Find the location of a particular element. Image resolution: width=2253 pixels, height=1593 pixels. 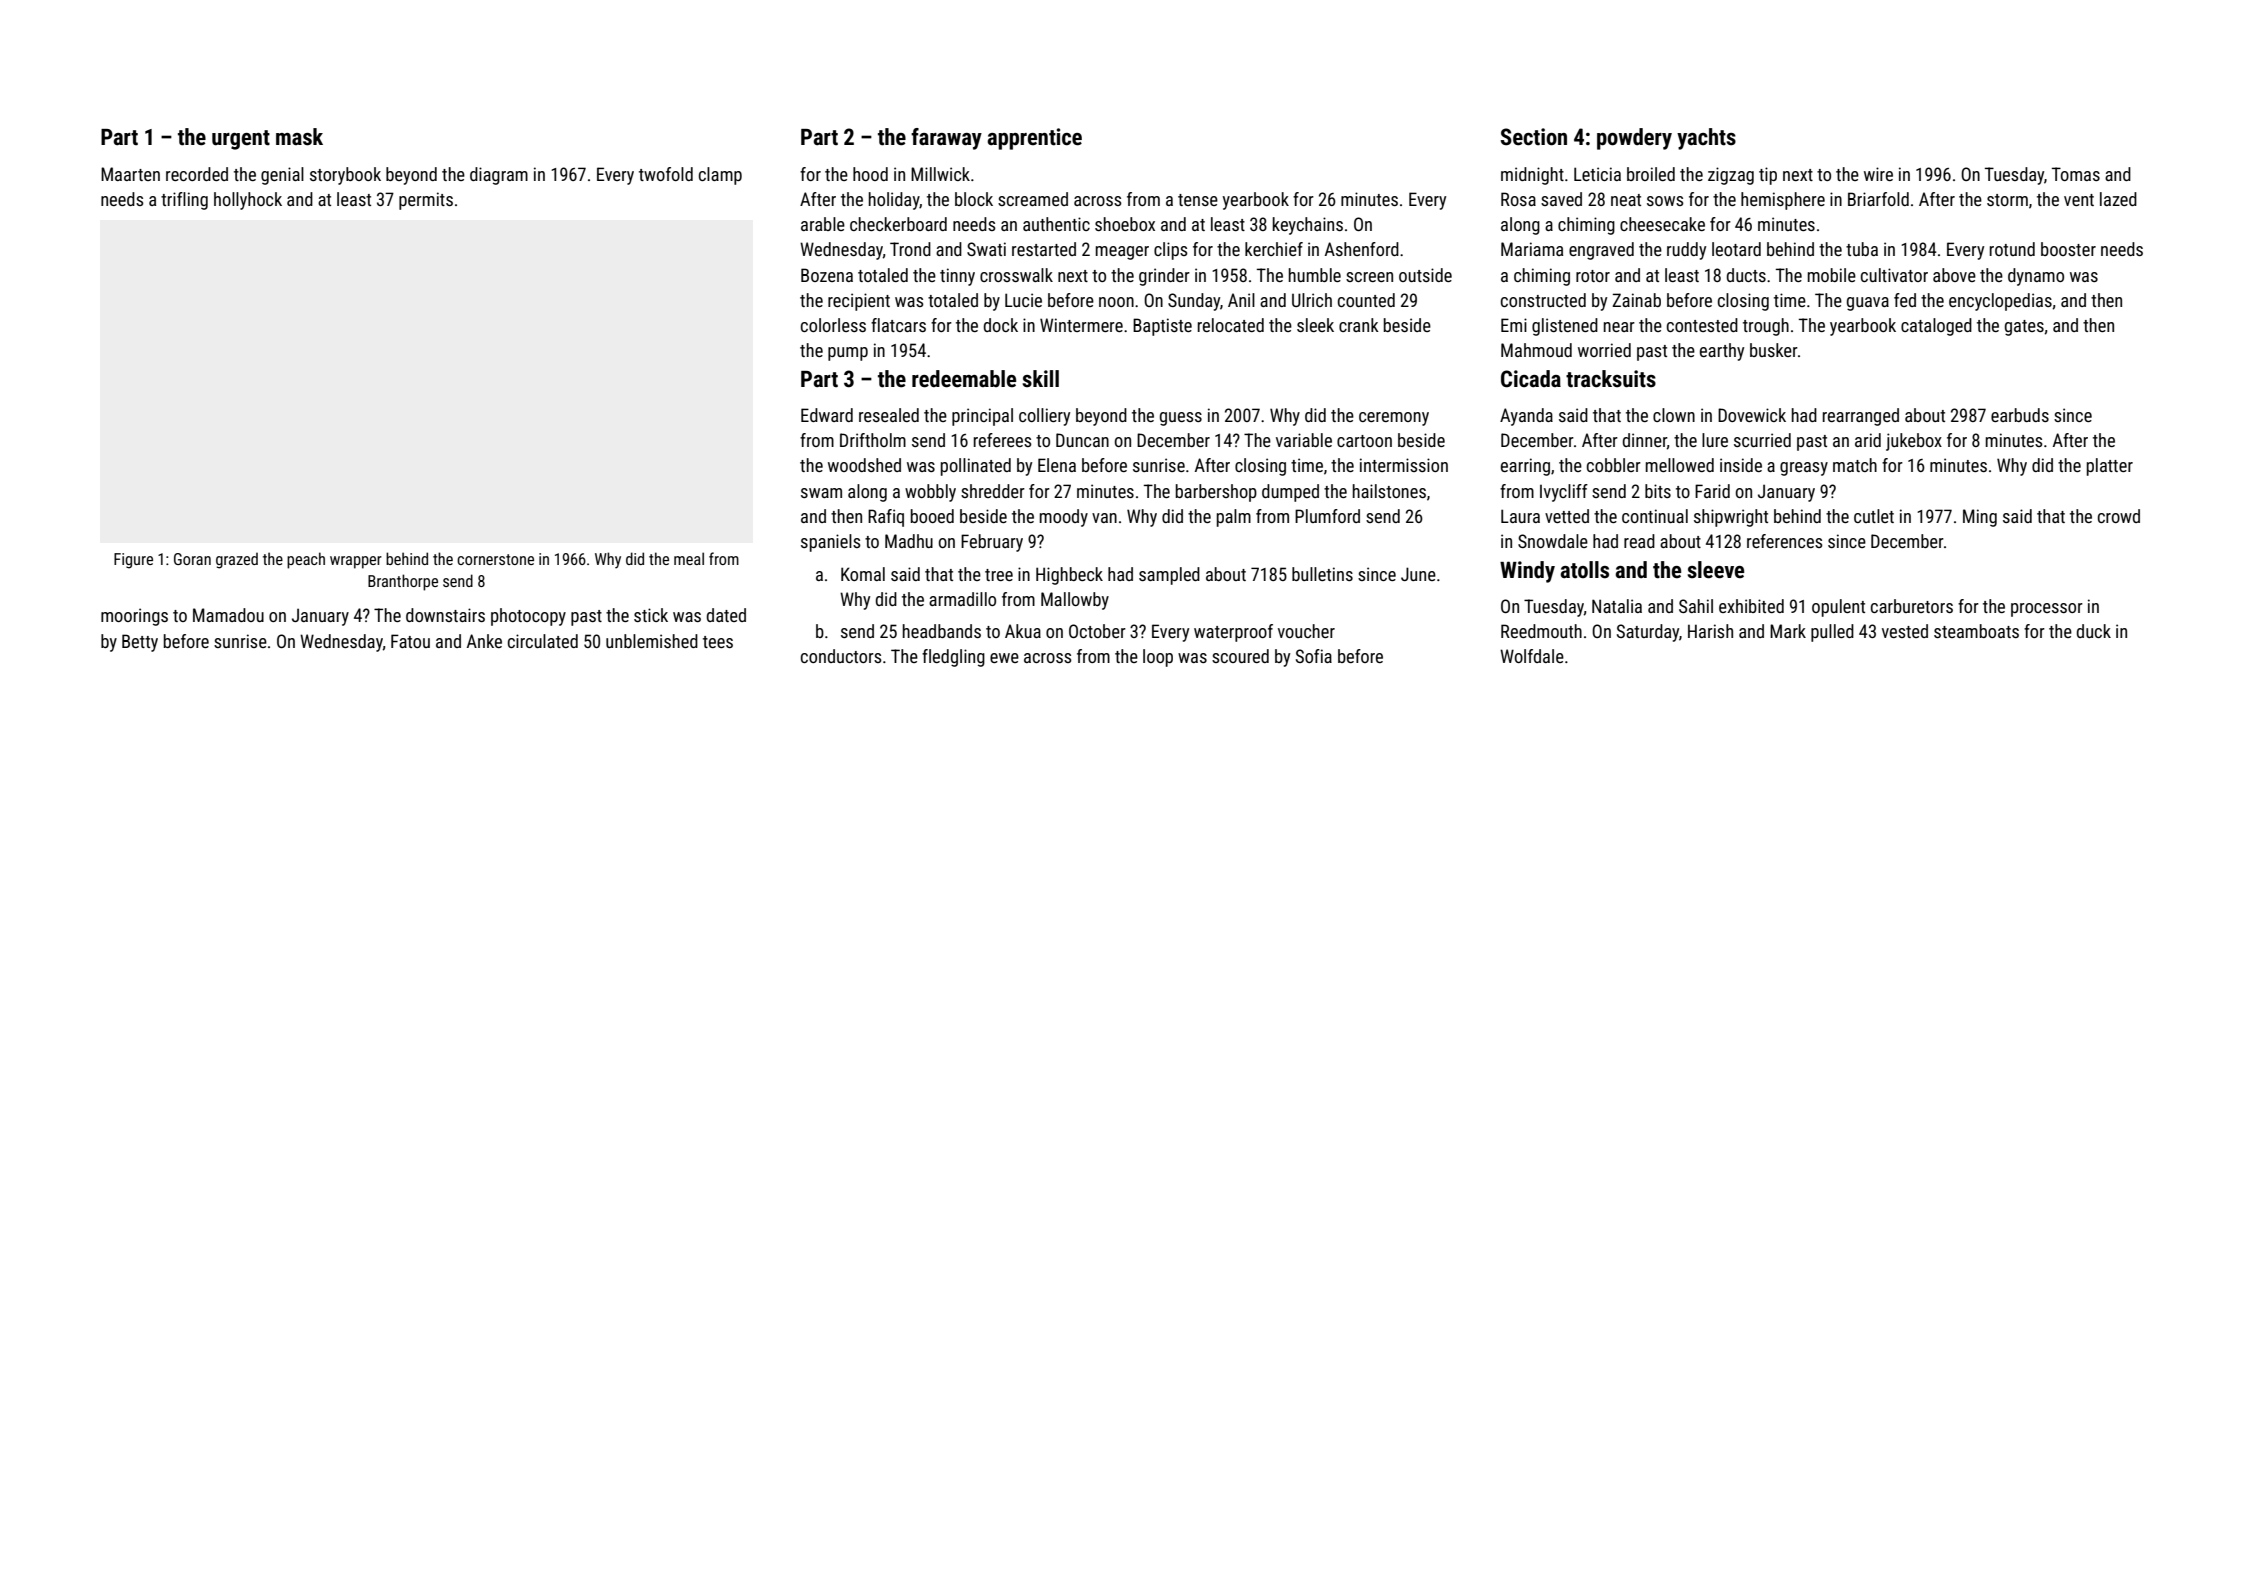

cutlet is located at coordinates (1874, 516).
